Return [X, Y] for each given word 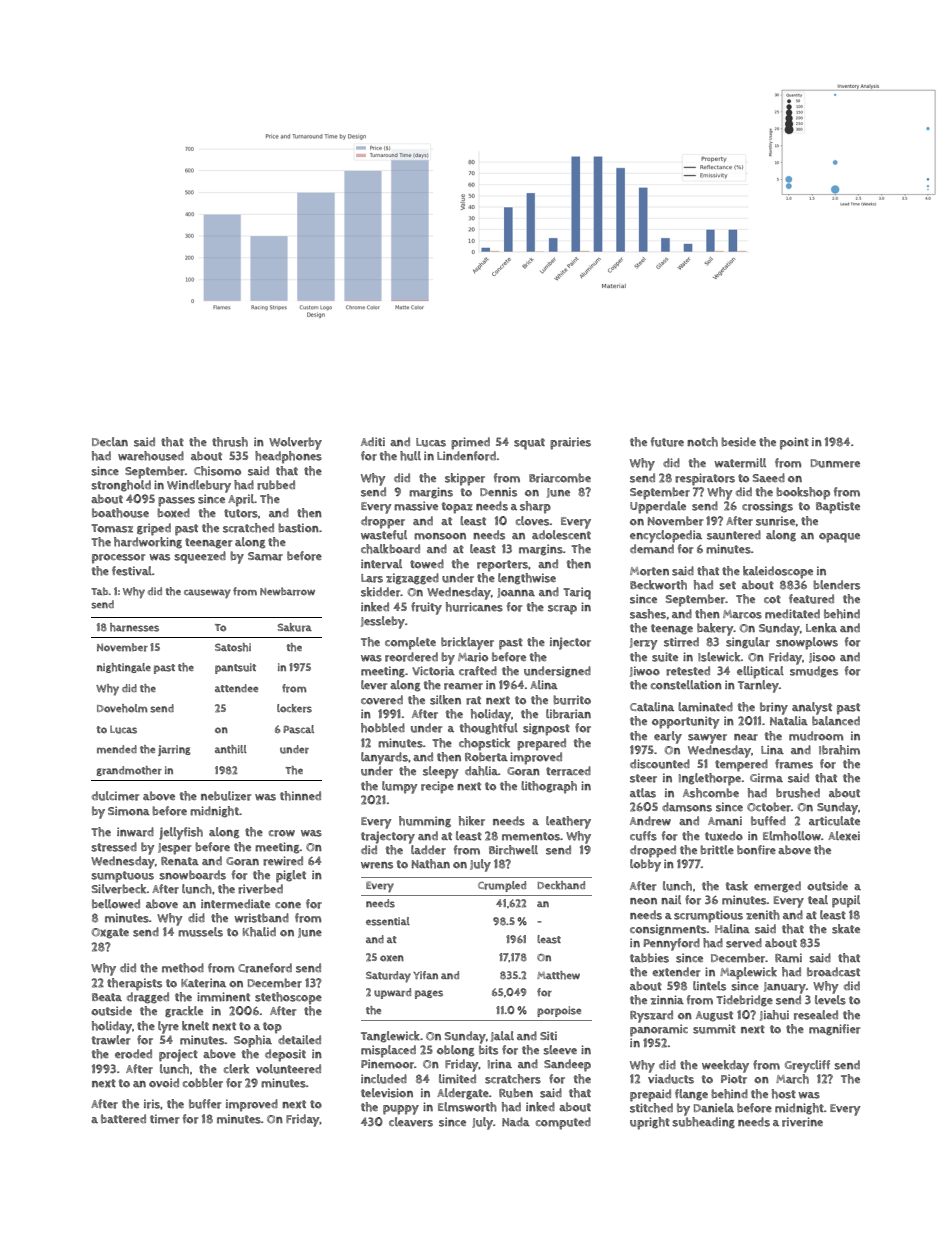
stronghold [121, 486]
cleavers [411, 1122]
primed [470, 443]
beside [738, 442]
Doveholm [122, 708]
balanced [836, 721]
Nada [516, 1122]
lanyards [384, 758]
